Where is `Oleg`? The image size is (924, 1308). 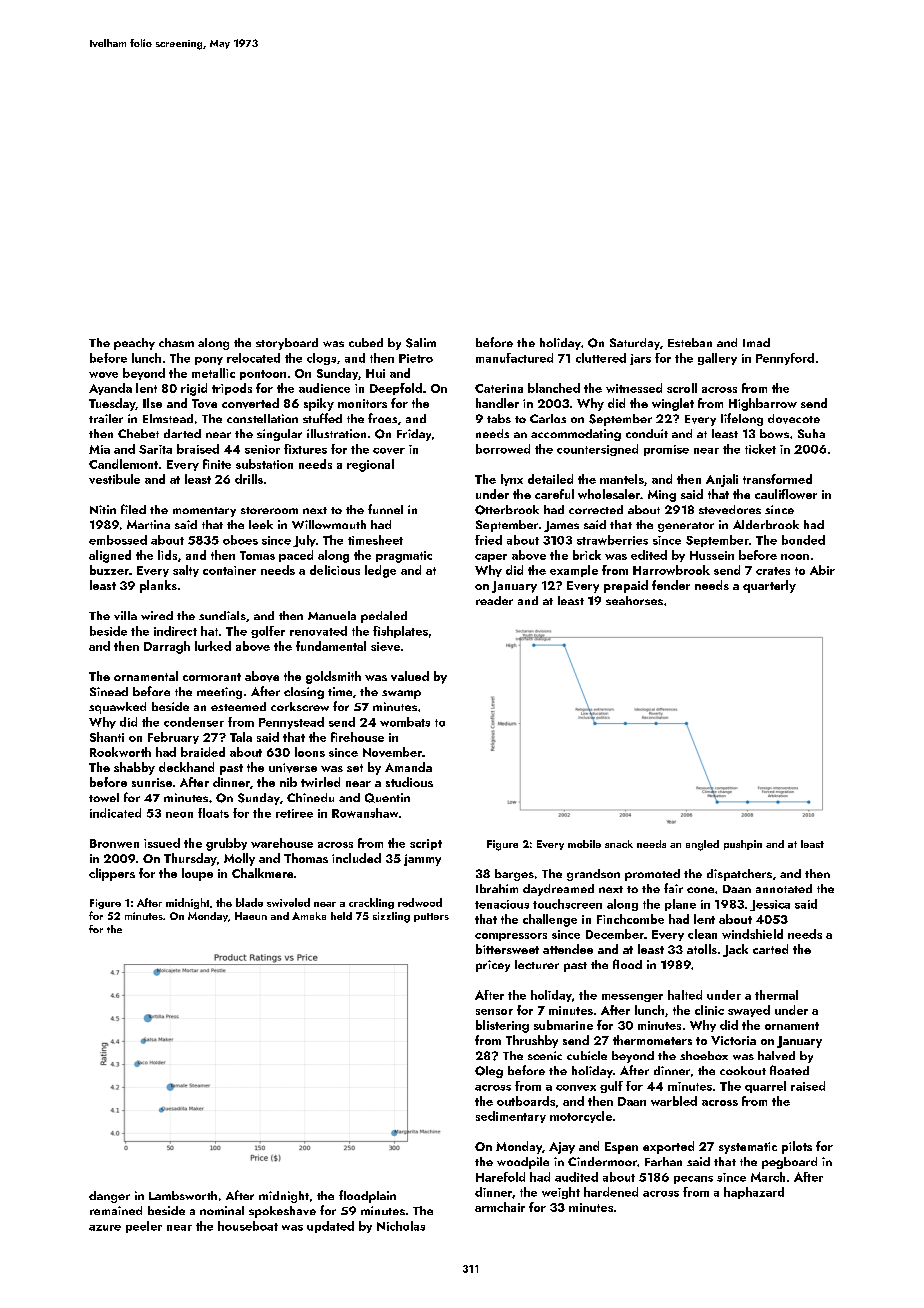 Oleg is located at coordinates (489, 1072).
